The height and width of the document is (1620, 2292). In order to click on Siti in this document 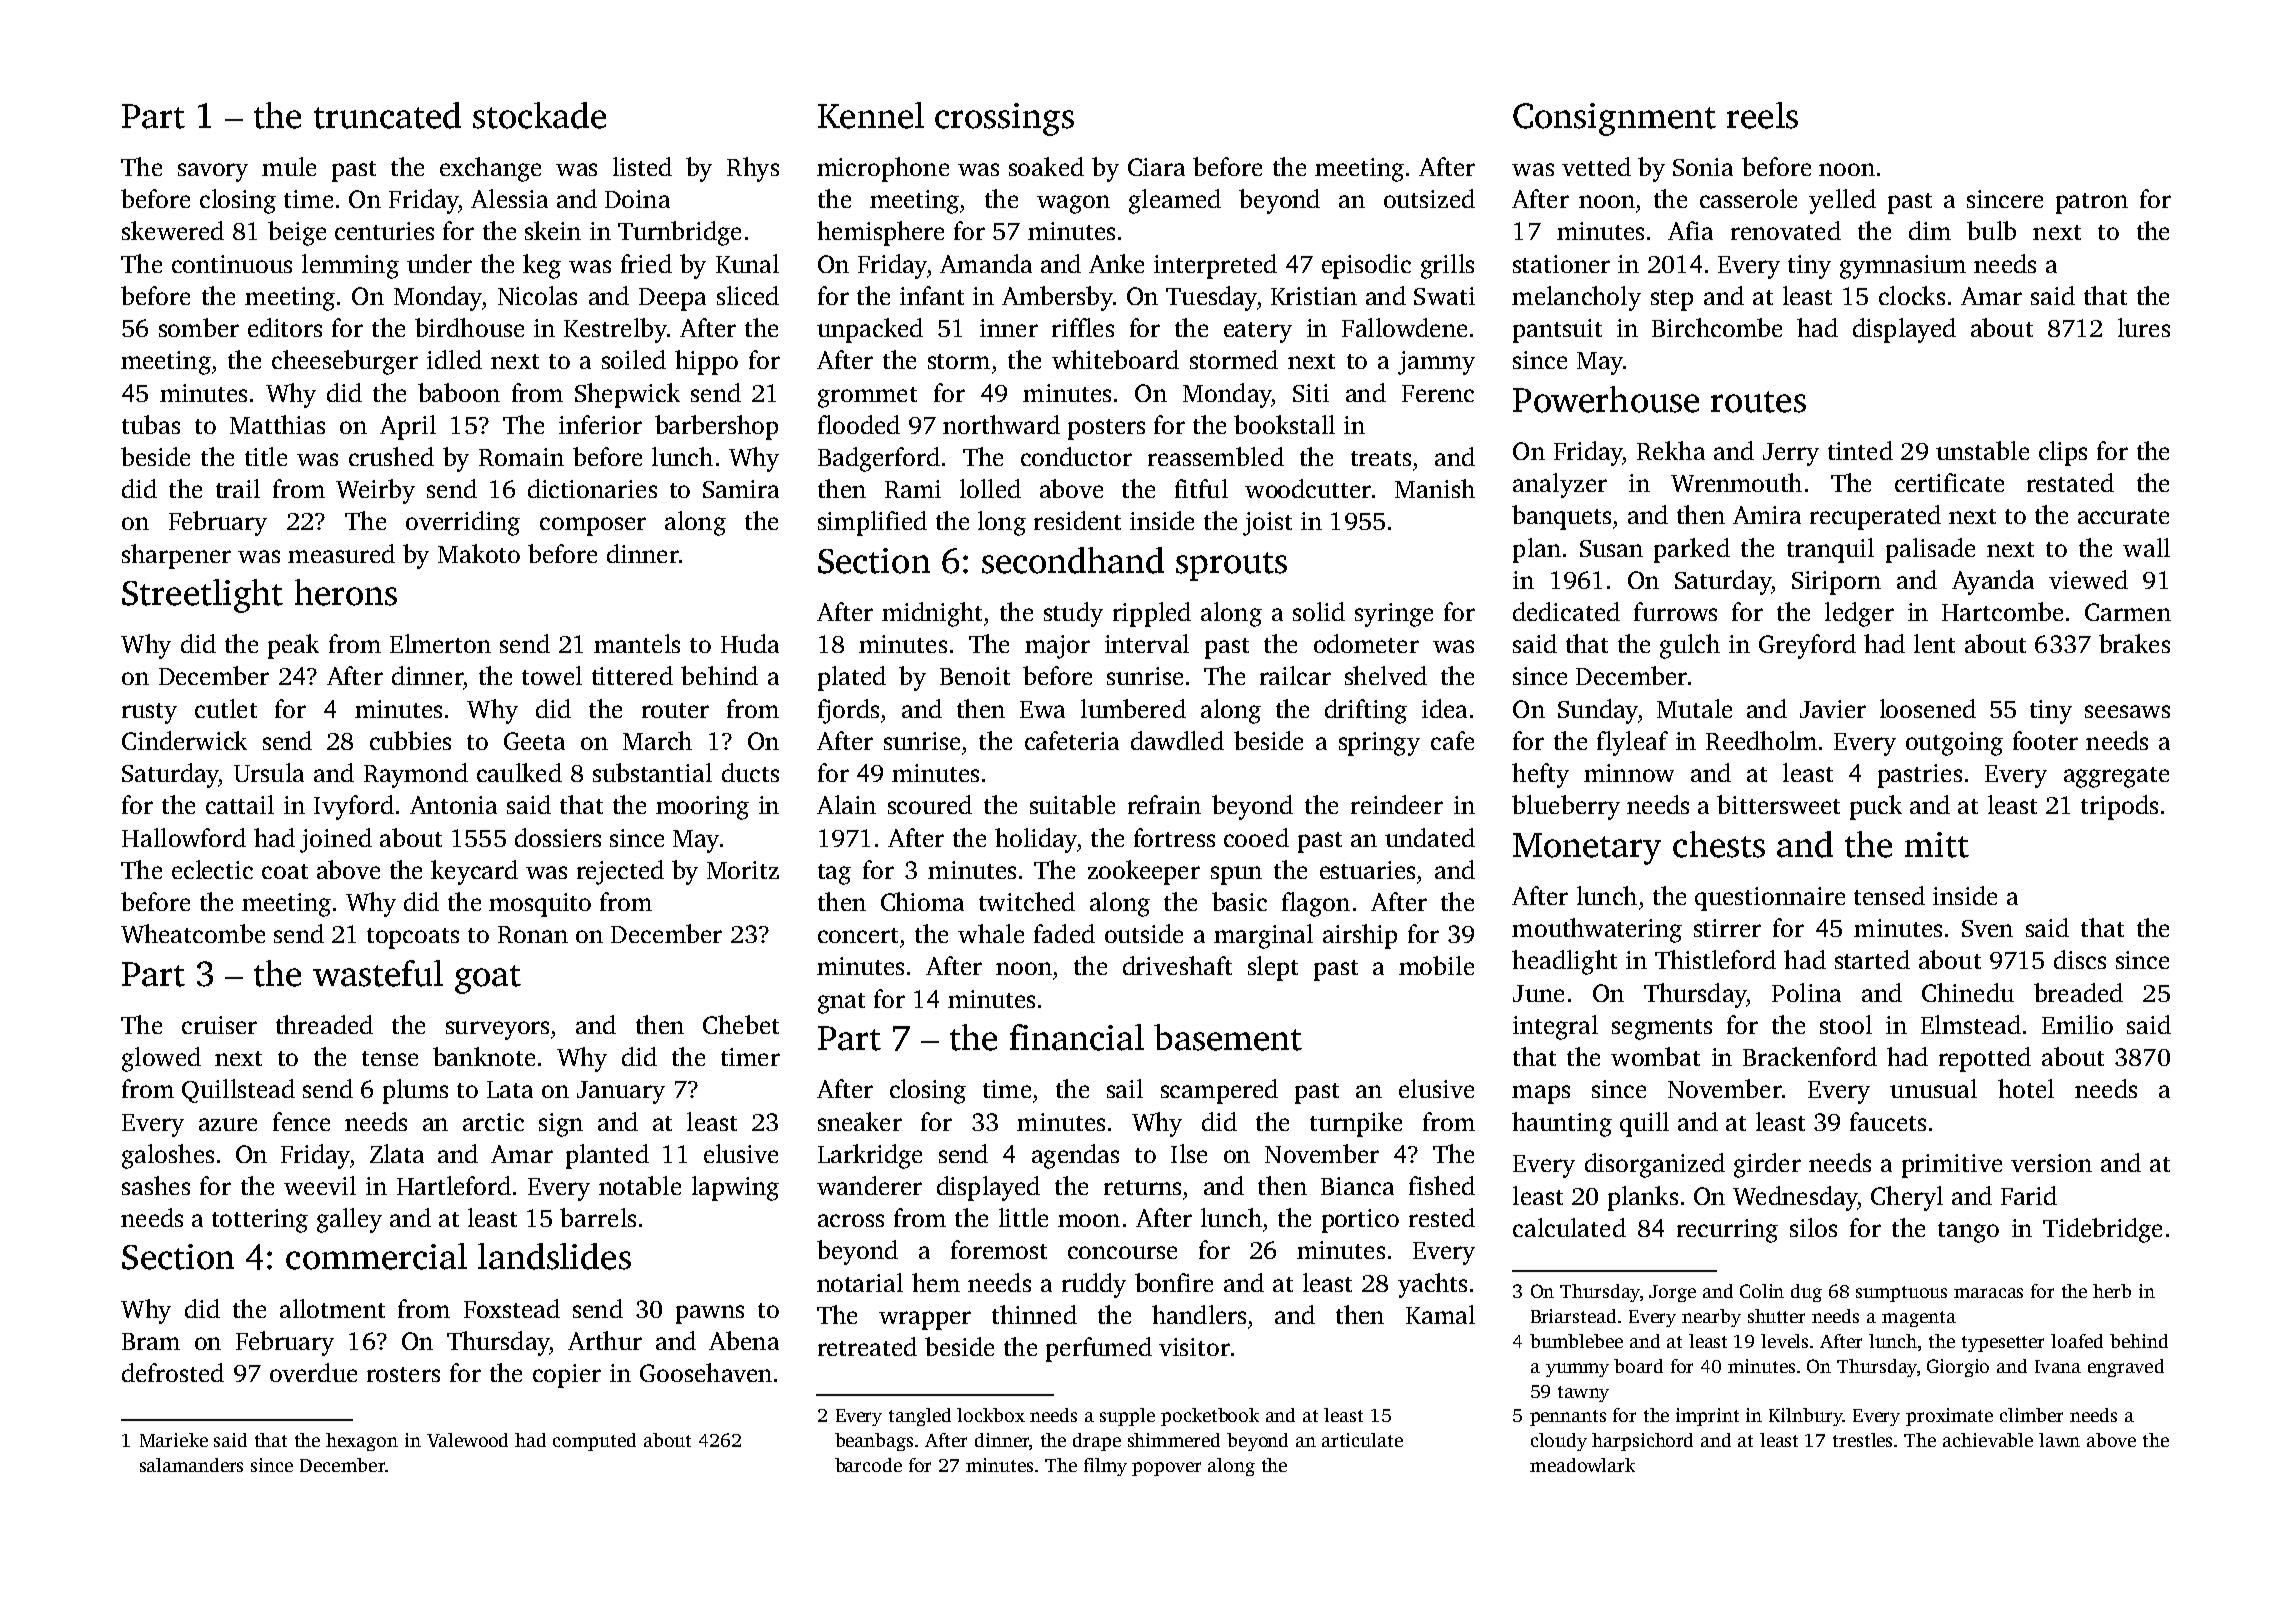, I will do `click(1311, 393)`.
